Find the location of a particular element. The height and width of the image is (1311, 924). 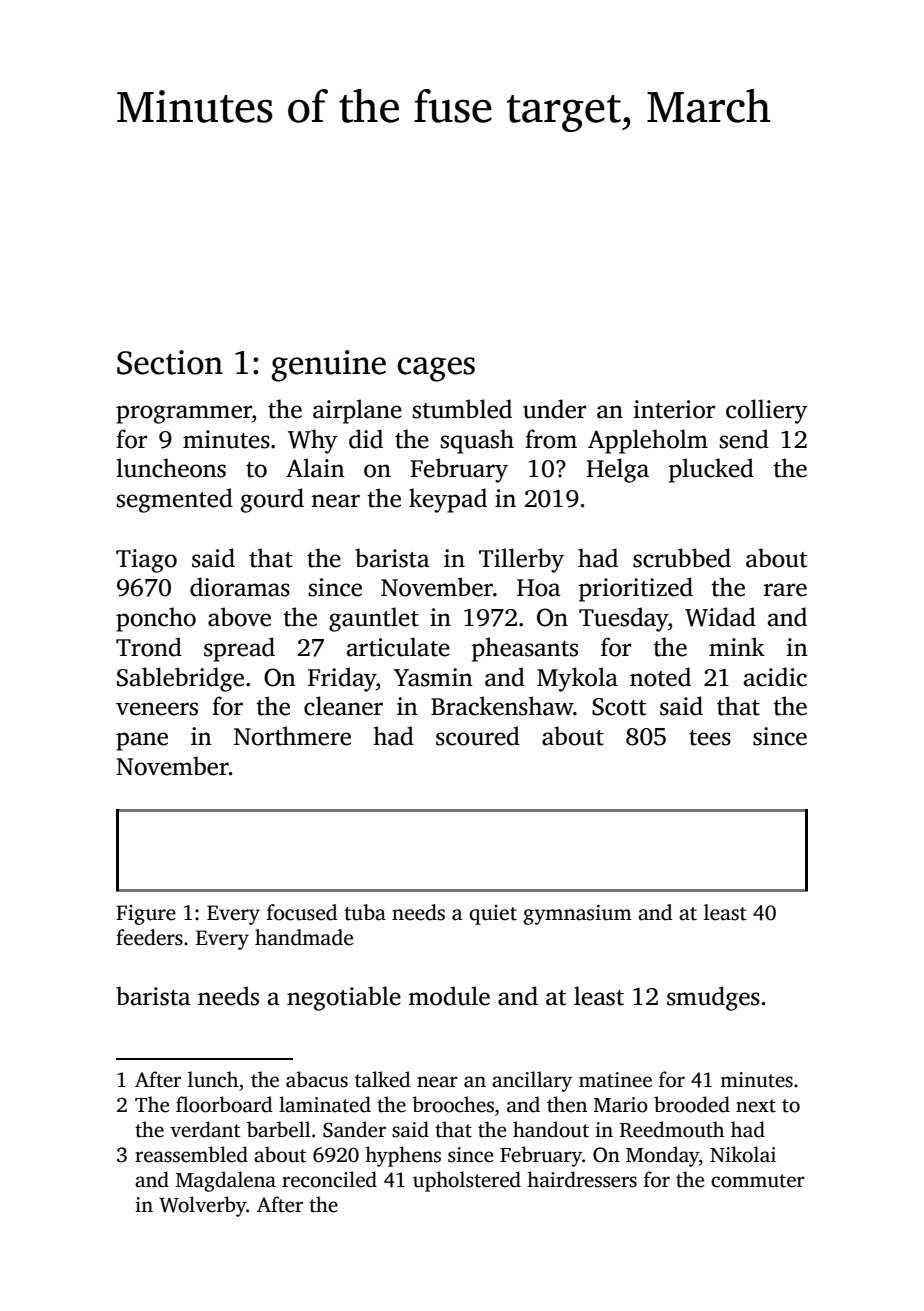

poncho is located at coordinates (156, 619).
